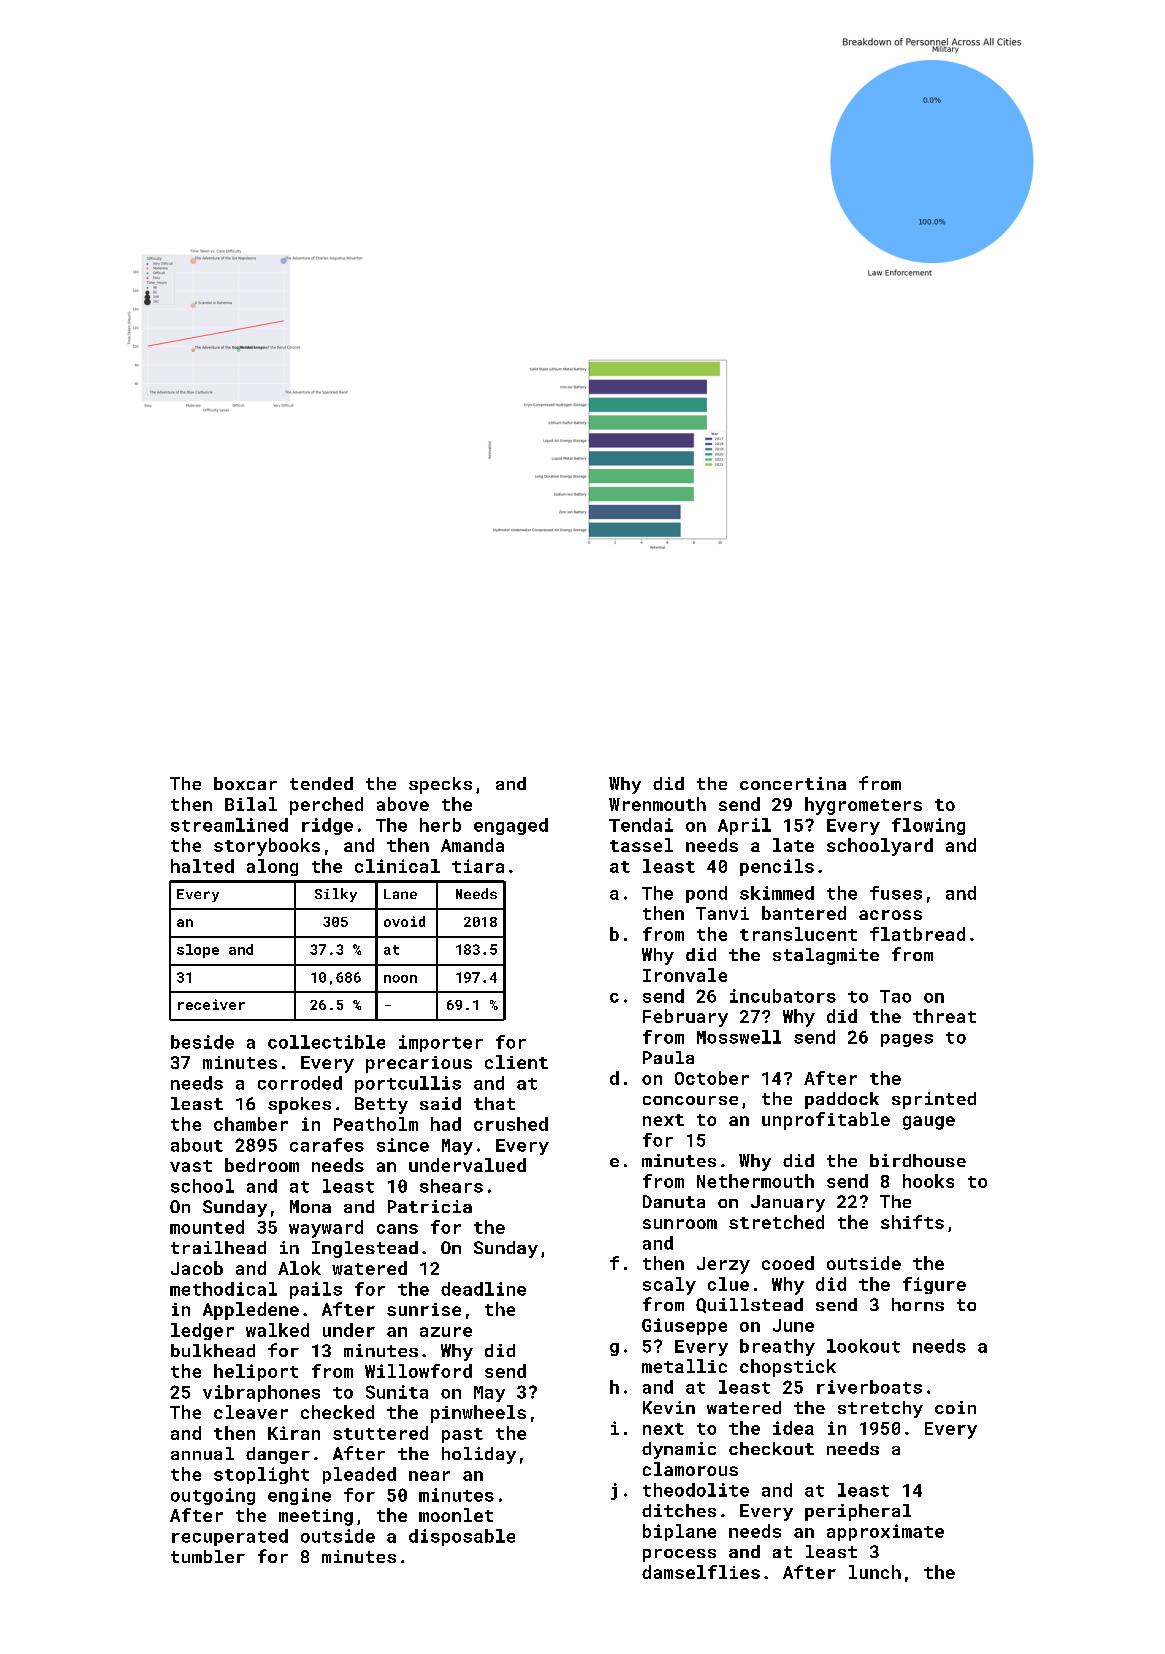 This screenshot has width=1165, height=1654. What do you see at coordinates (197, 1145) in the screenshot?
I see `about` at bounding box center [197, 1145].
